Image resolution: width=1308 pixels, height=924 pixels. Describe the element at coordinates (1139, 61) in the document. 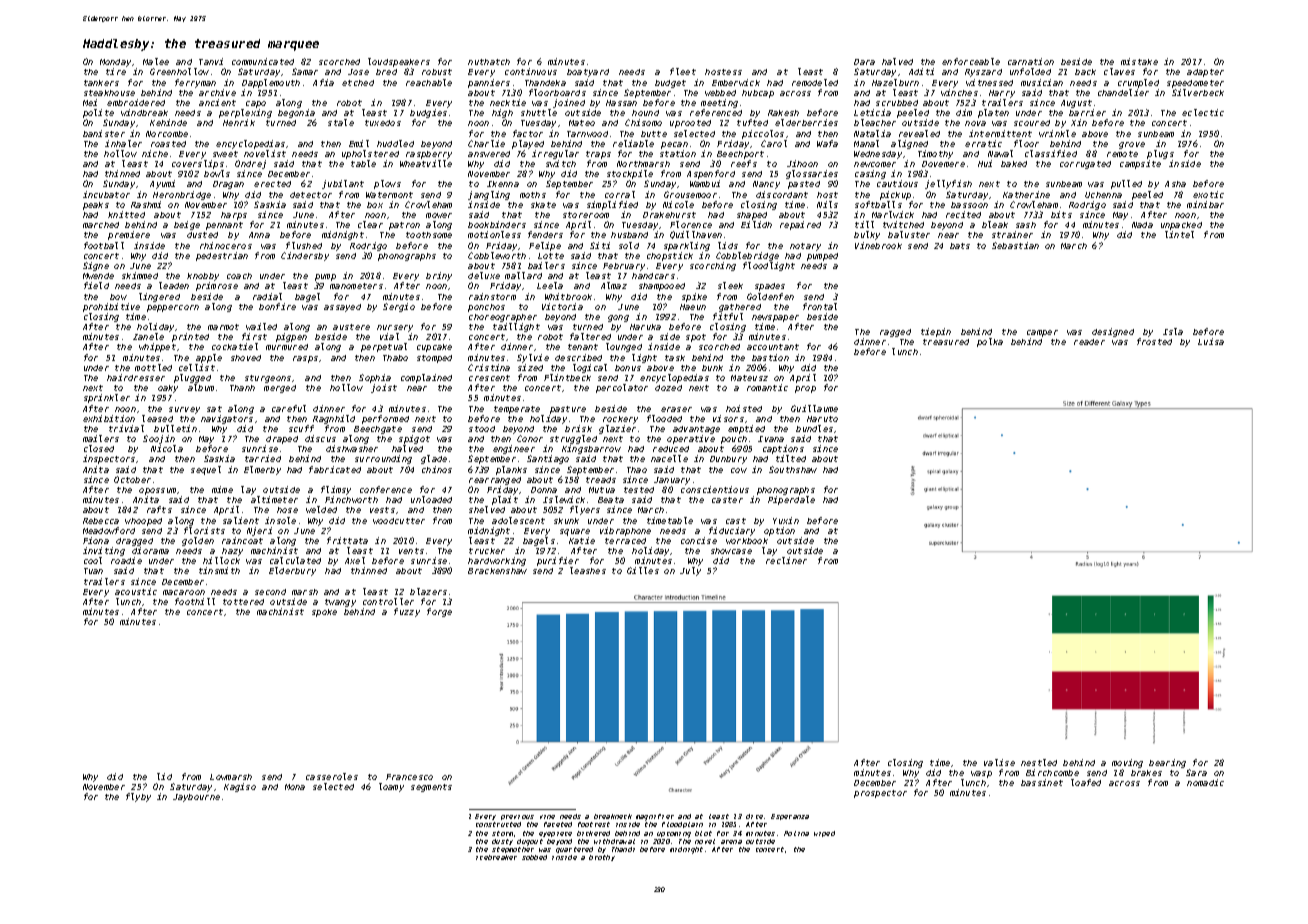

I see `mistake` at that location.
